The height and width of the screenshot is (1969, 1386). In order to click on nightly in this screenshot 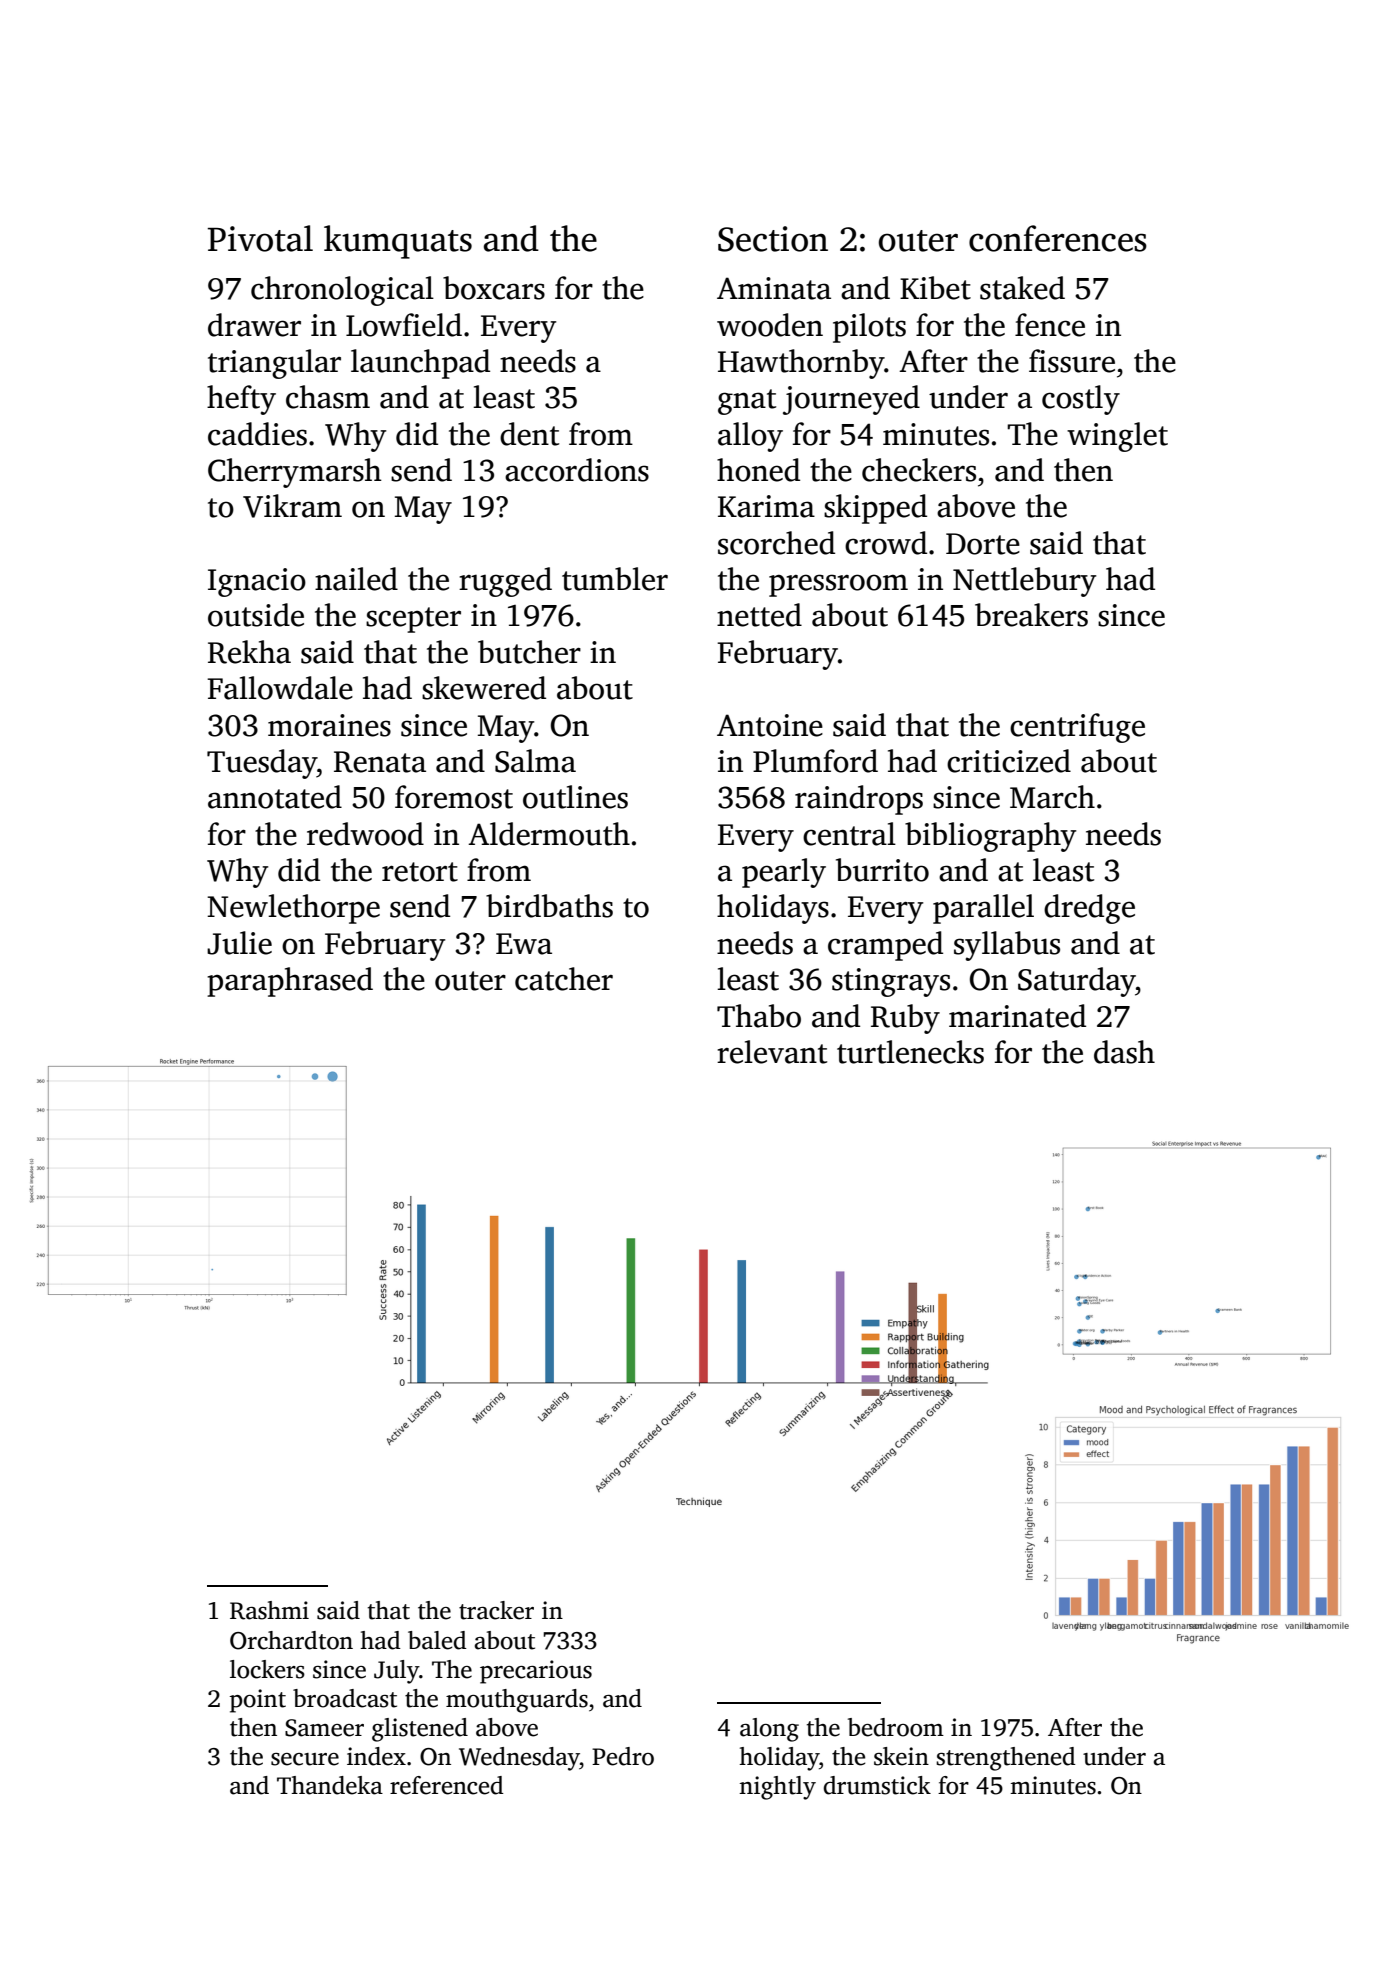, I will do `click(777, 1788)`.
